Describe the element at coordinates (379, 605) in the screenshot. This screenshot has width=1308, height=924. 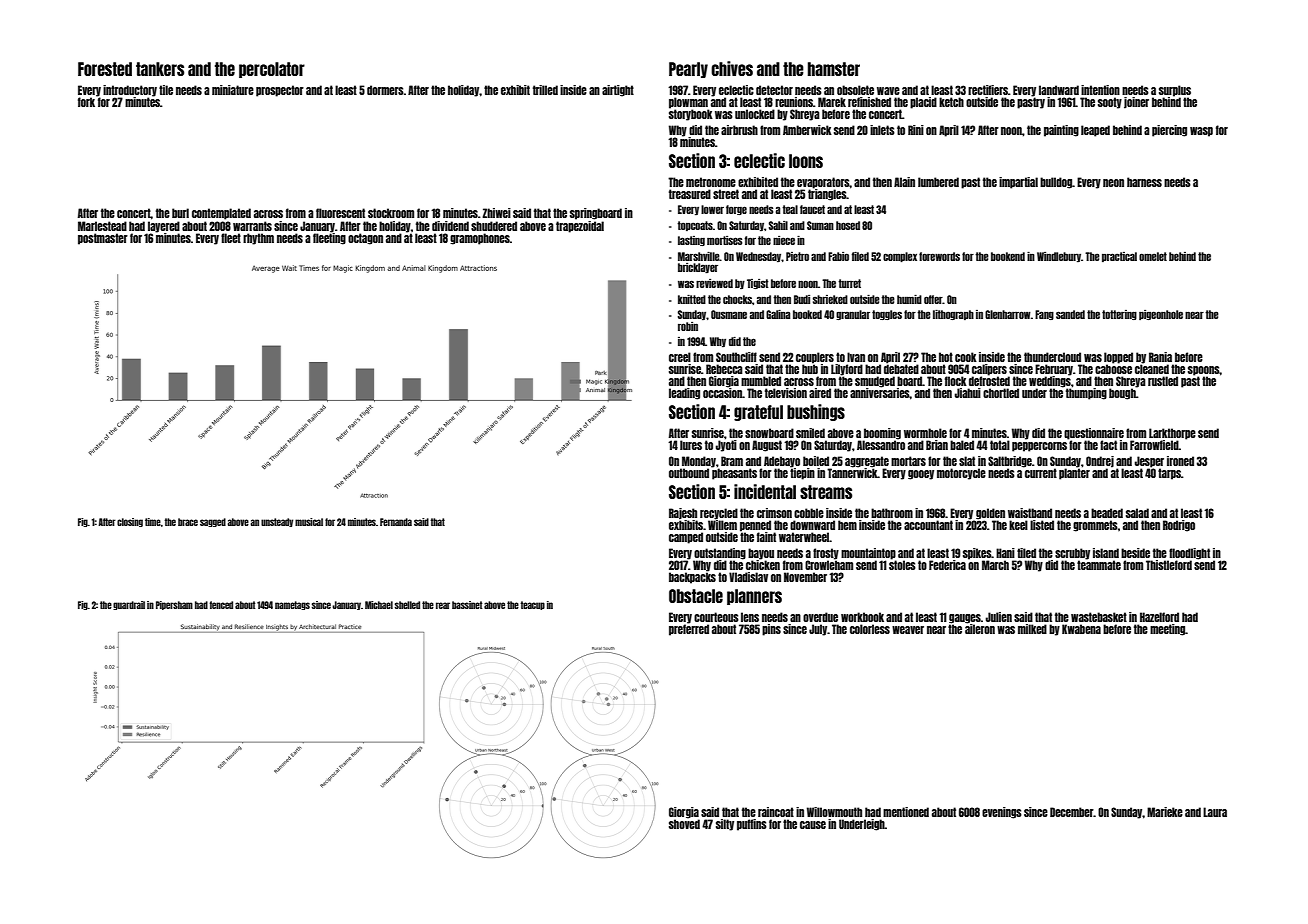
I see `Michael` at that location.
